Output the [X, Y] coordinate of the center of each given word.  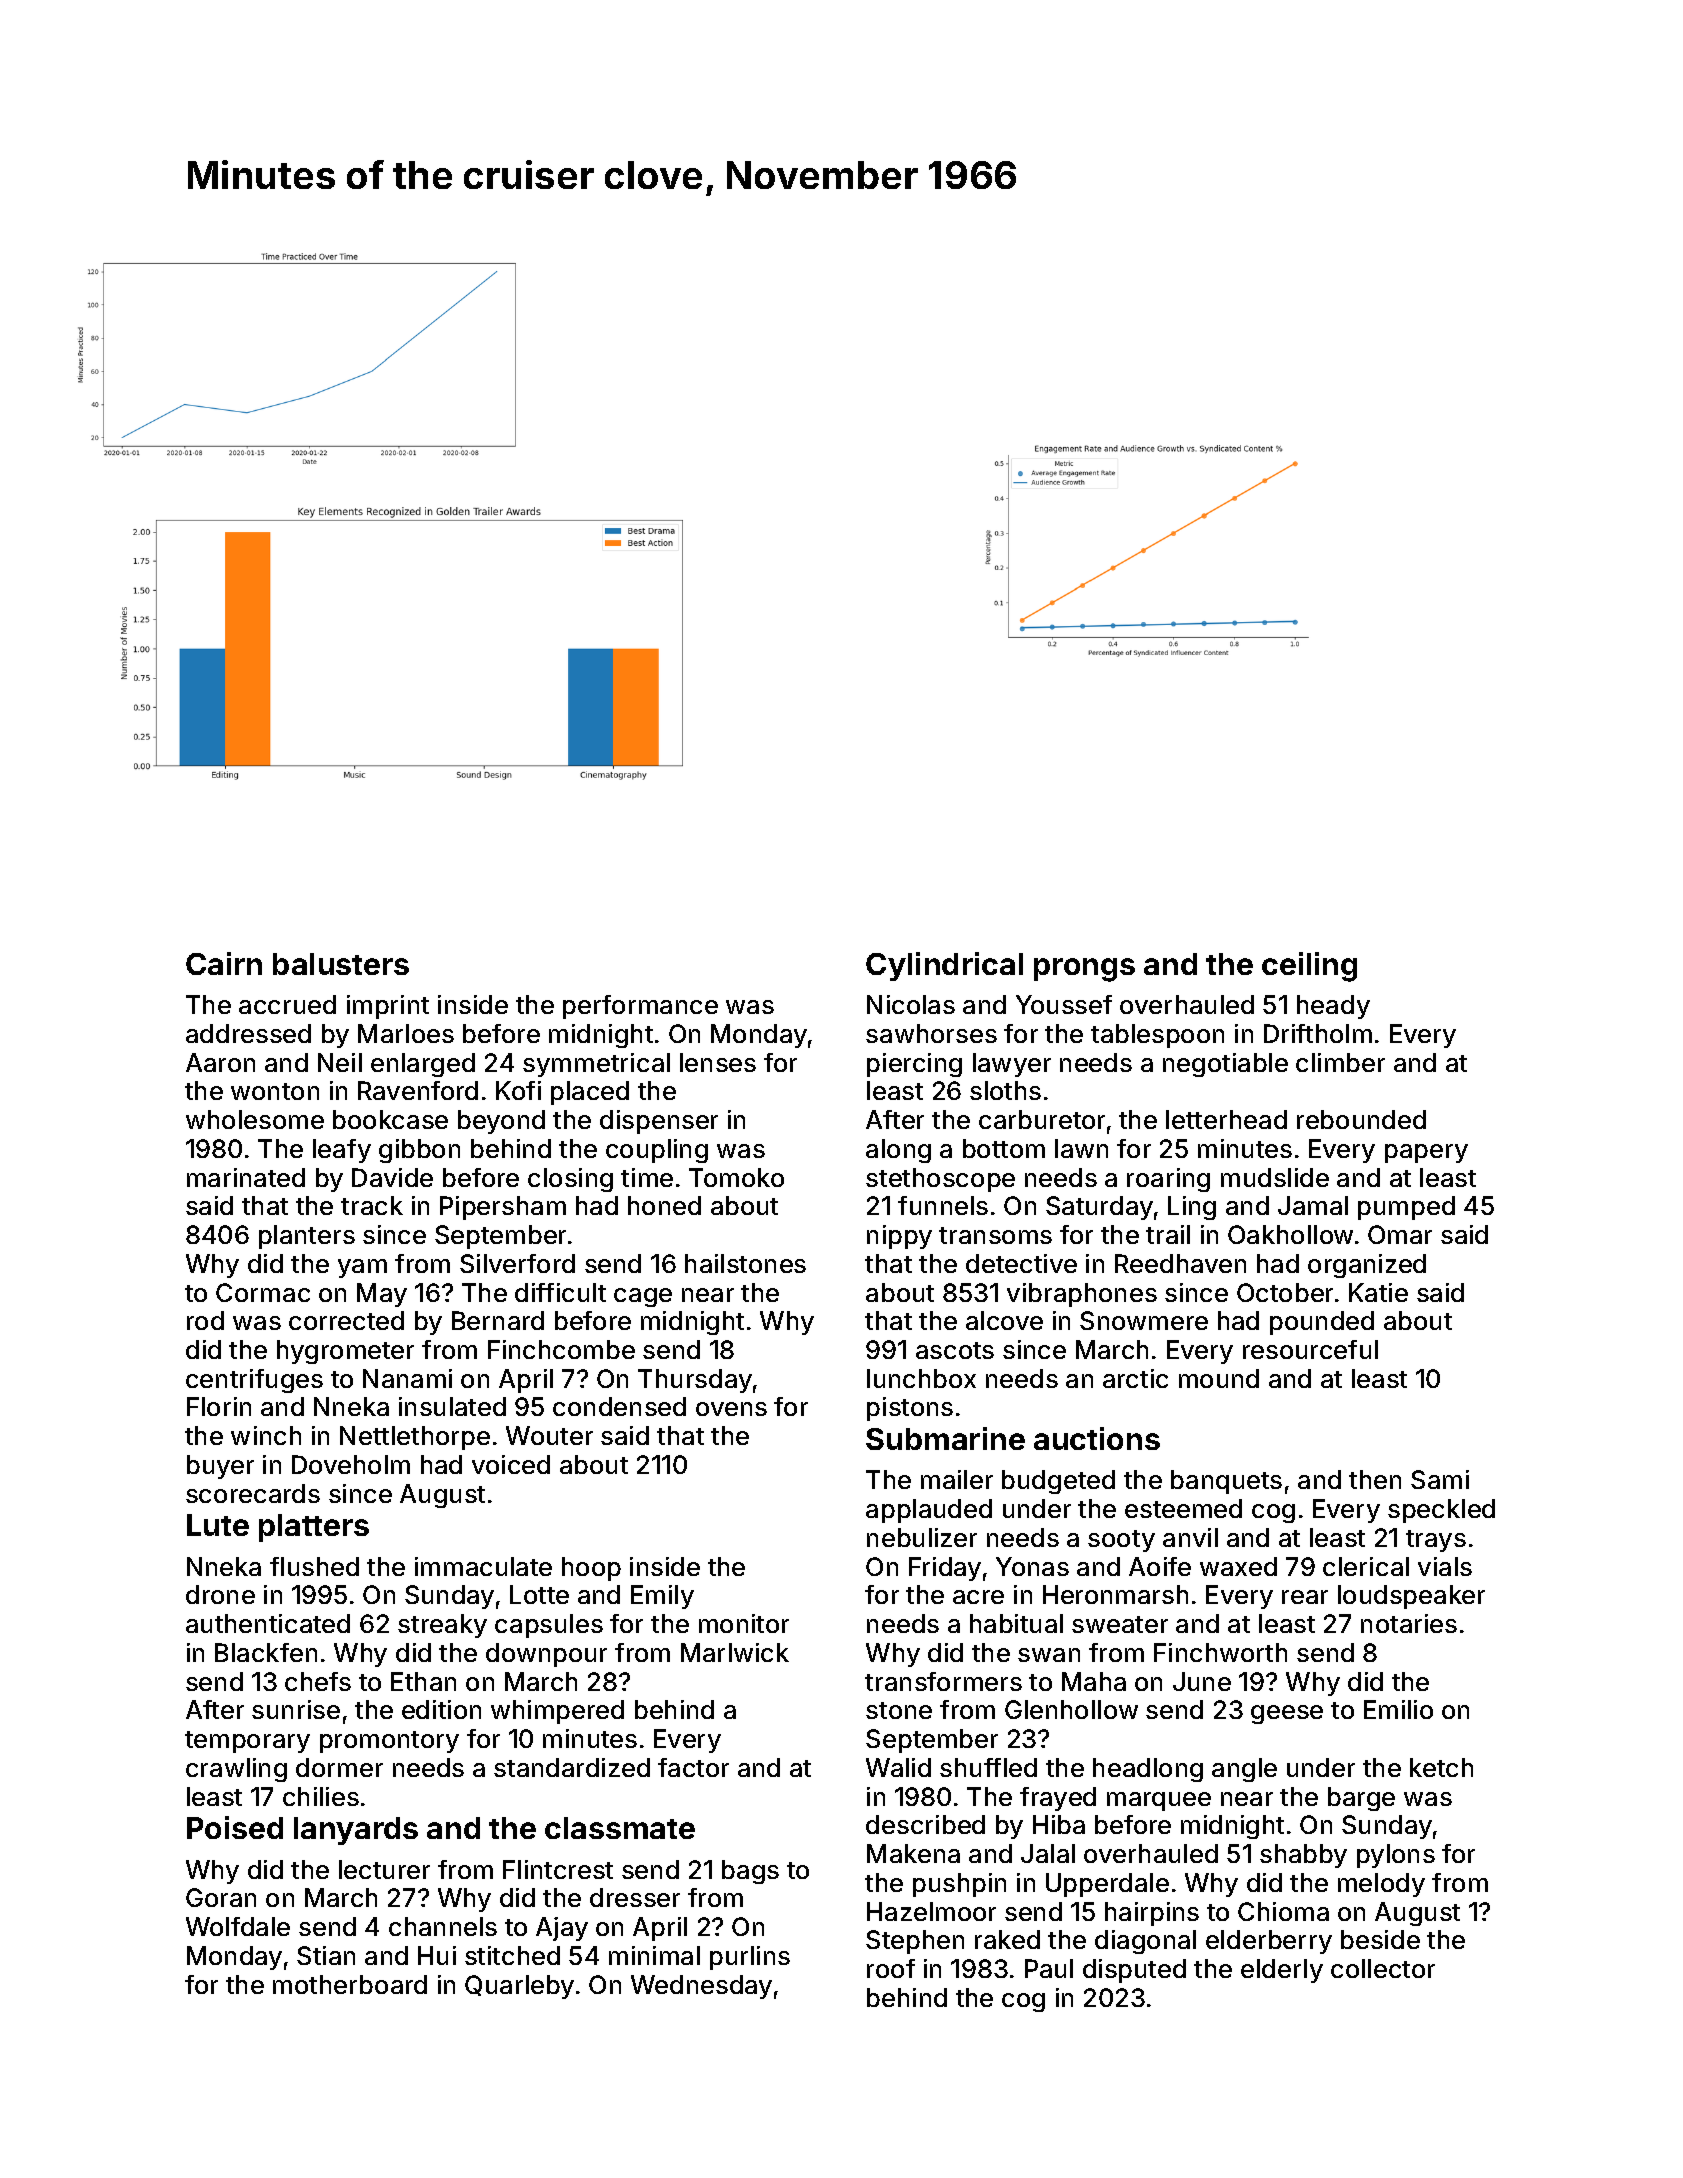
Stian [326, 1955]
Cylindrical [944, 966]
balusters [341, 964]
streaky [442, 1626]
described [925, 1824]
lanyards [356, 1831]
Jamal [1313, 1205]
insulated [452, 1406]
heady [1333, 1007]
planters [307, 1237]
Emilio [1398, 1709]
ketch [1441, 1767]
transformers [943, 1681]
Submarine [945, 1438]
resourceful [1310, 1349]
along [898, 1151]
